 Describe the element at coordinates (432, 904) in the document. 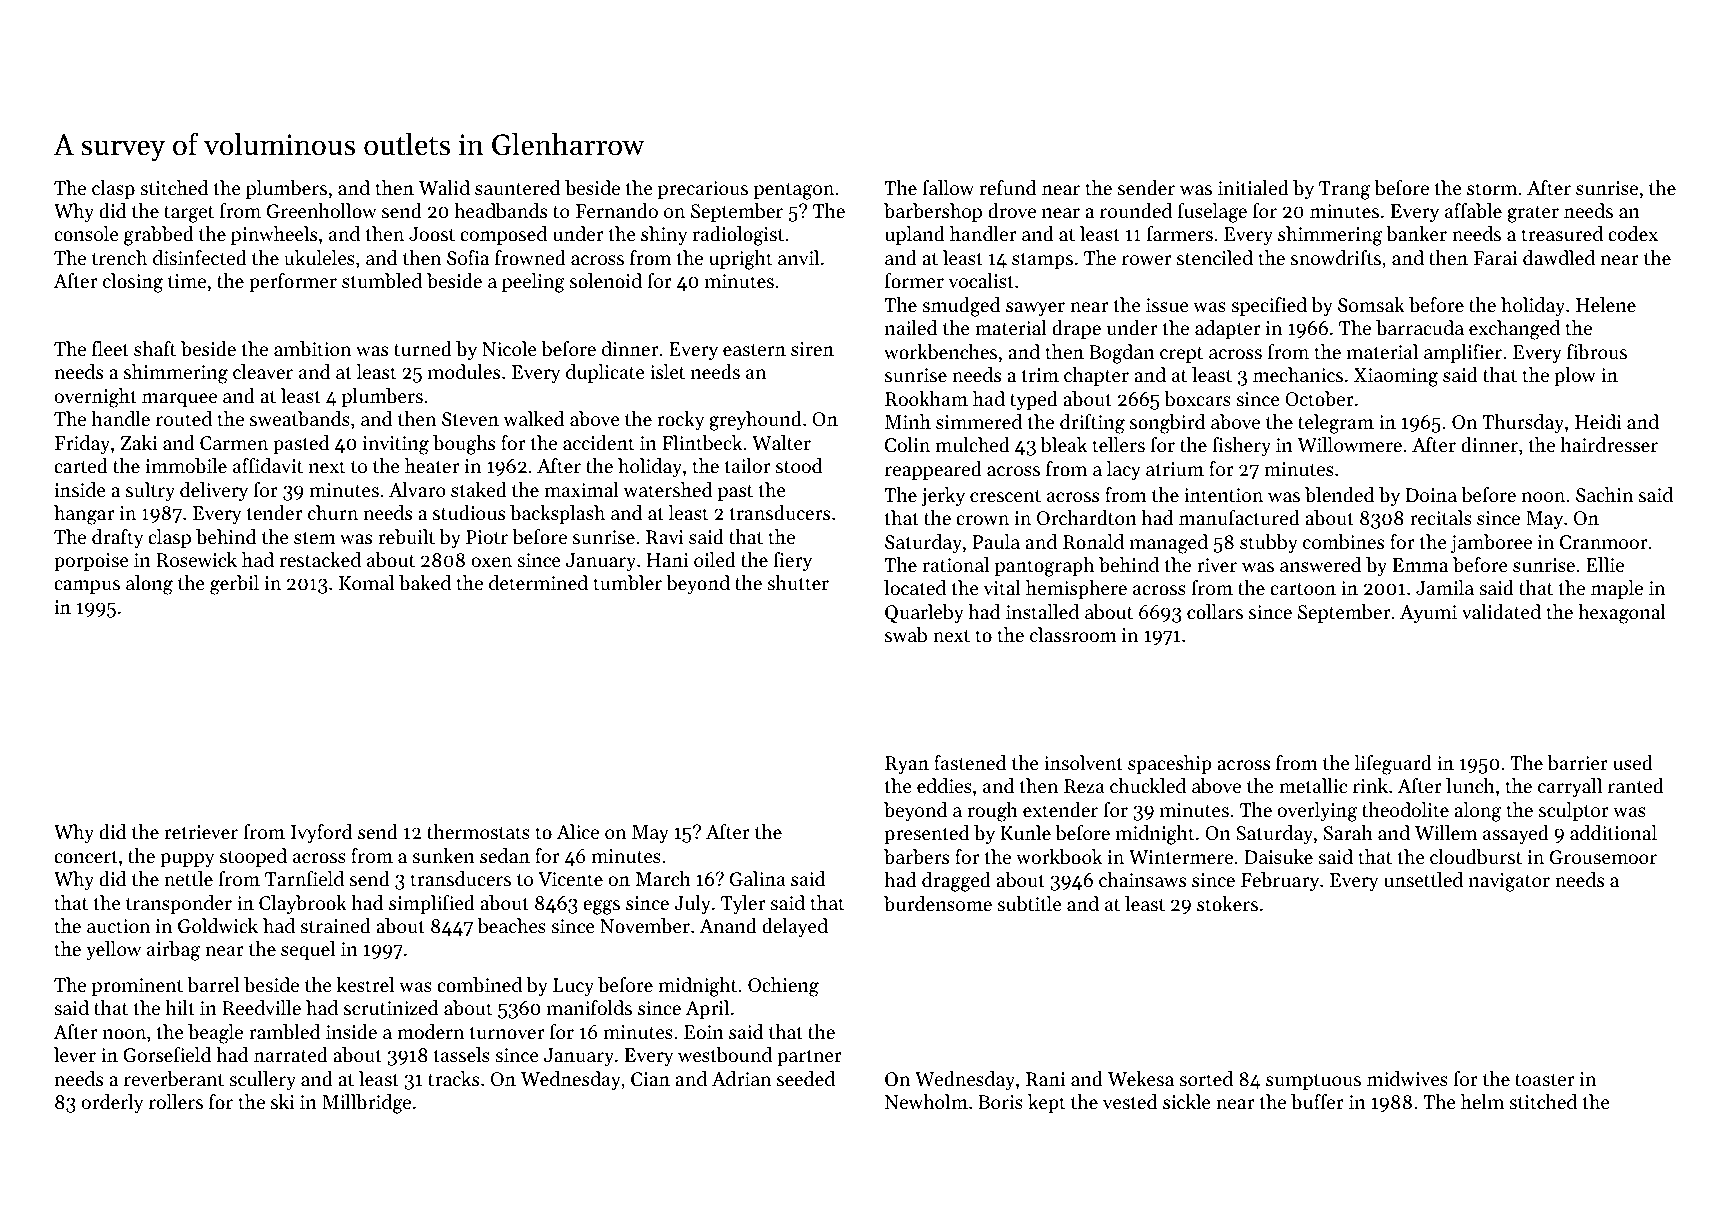

I see `simplified` at that location.
